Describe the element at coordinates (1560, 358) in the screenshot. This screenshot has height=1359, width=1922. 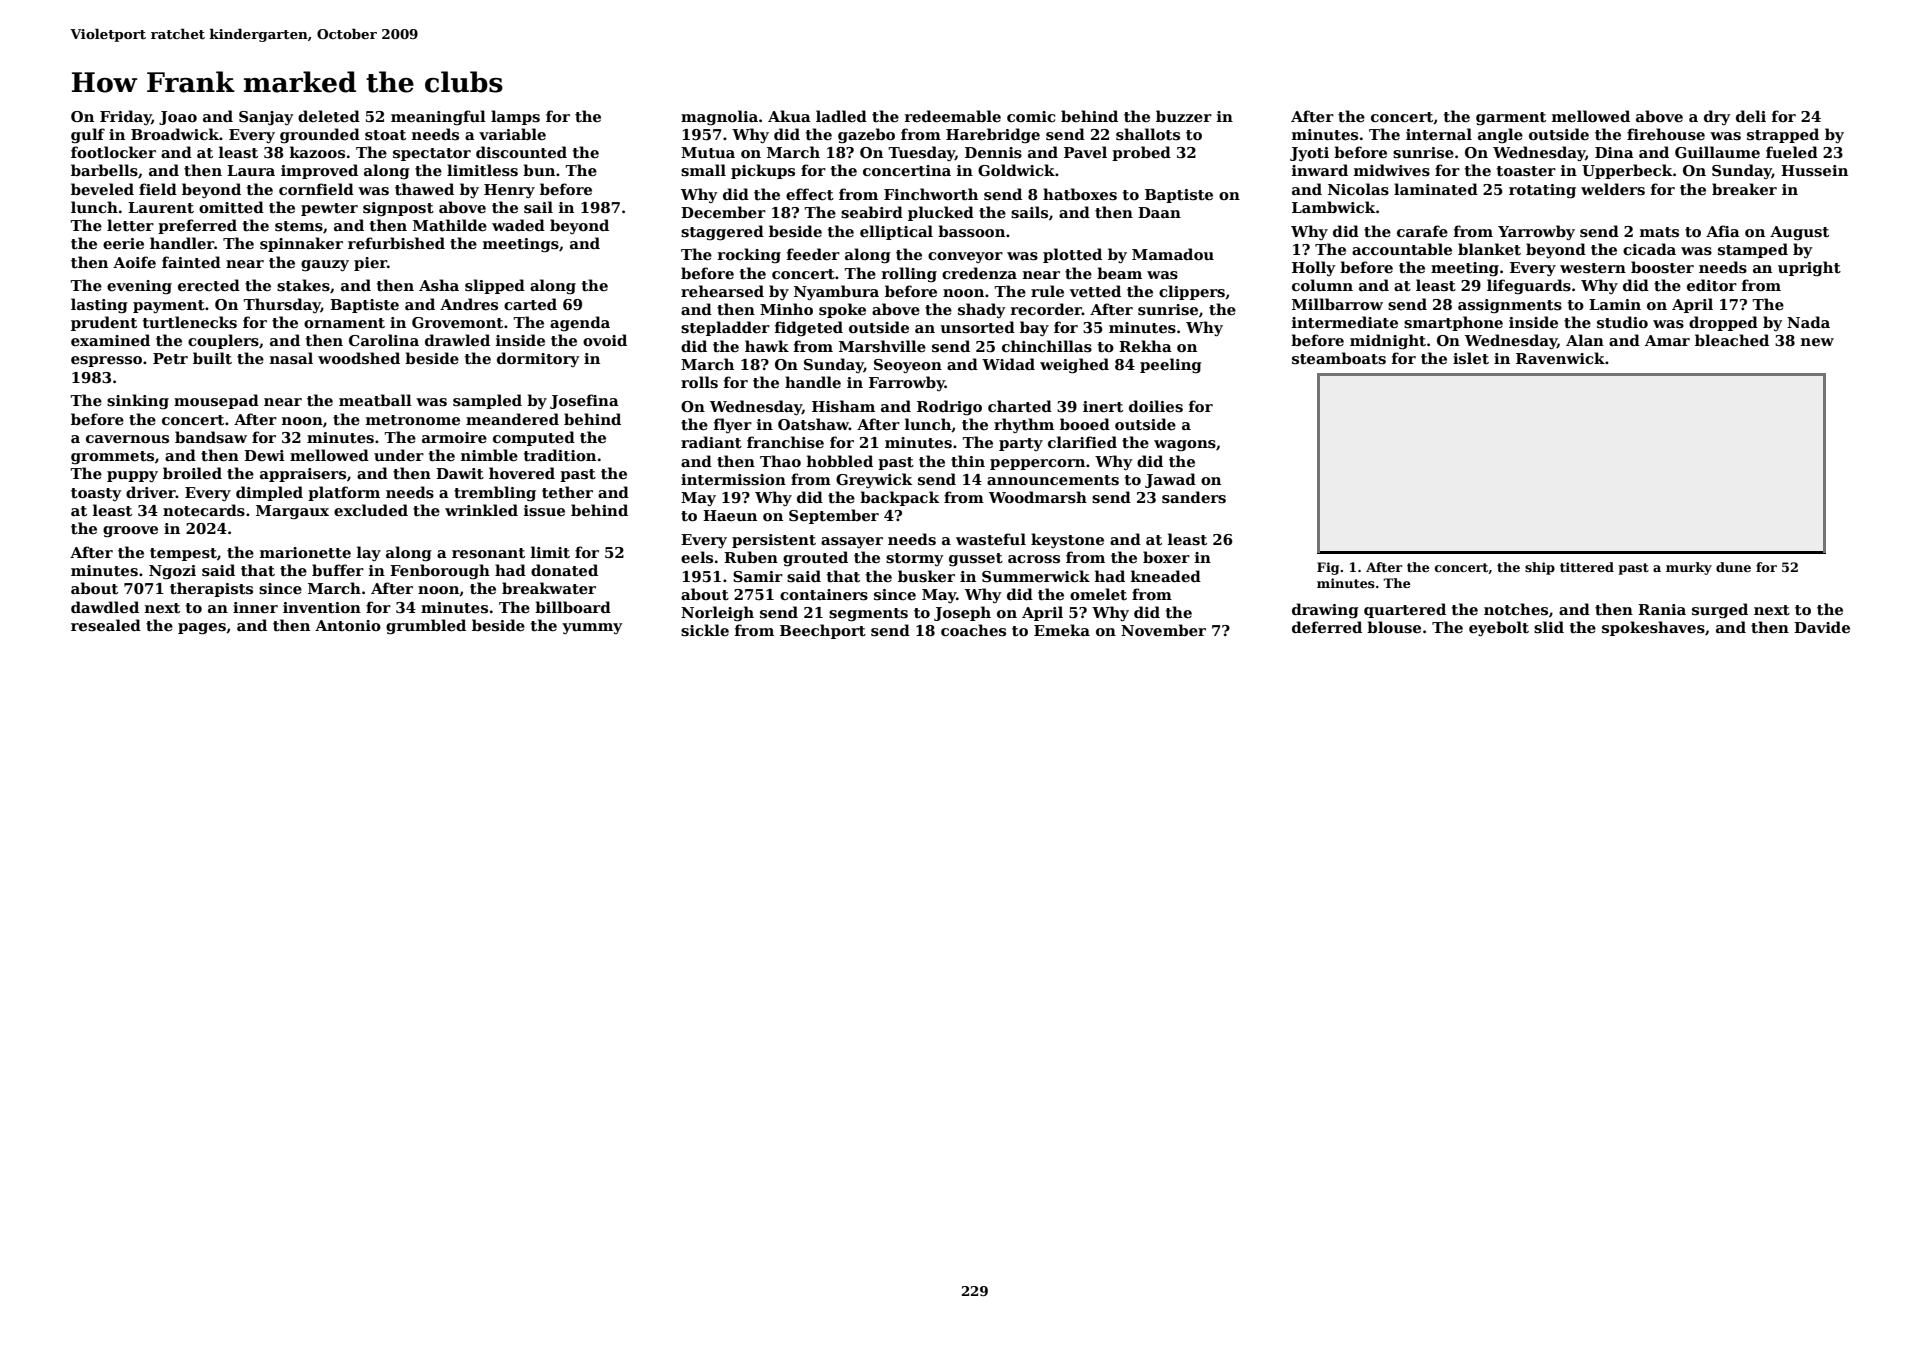
I see `Ravenwick` at that location.
